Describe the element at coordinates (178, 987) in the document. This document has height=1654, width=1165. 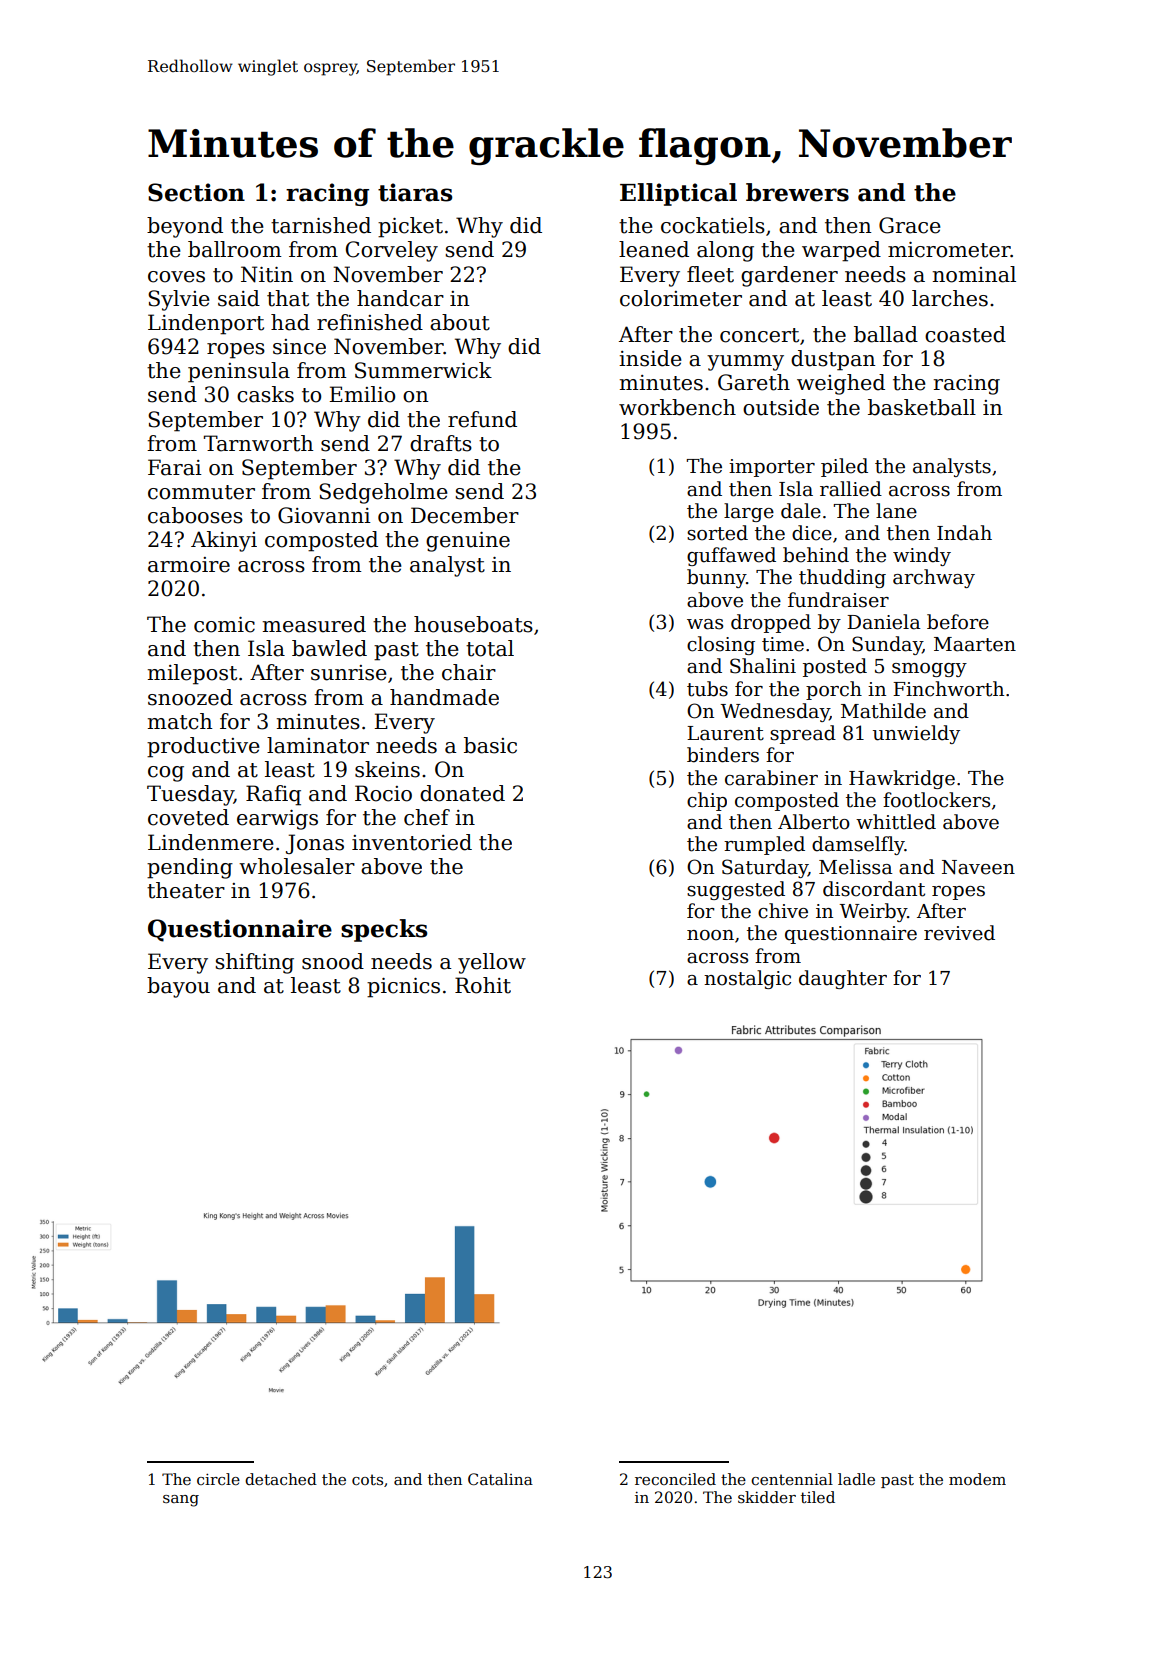
I see `bayou` at that location.
